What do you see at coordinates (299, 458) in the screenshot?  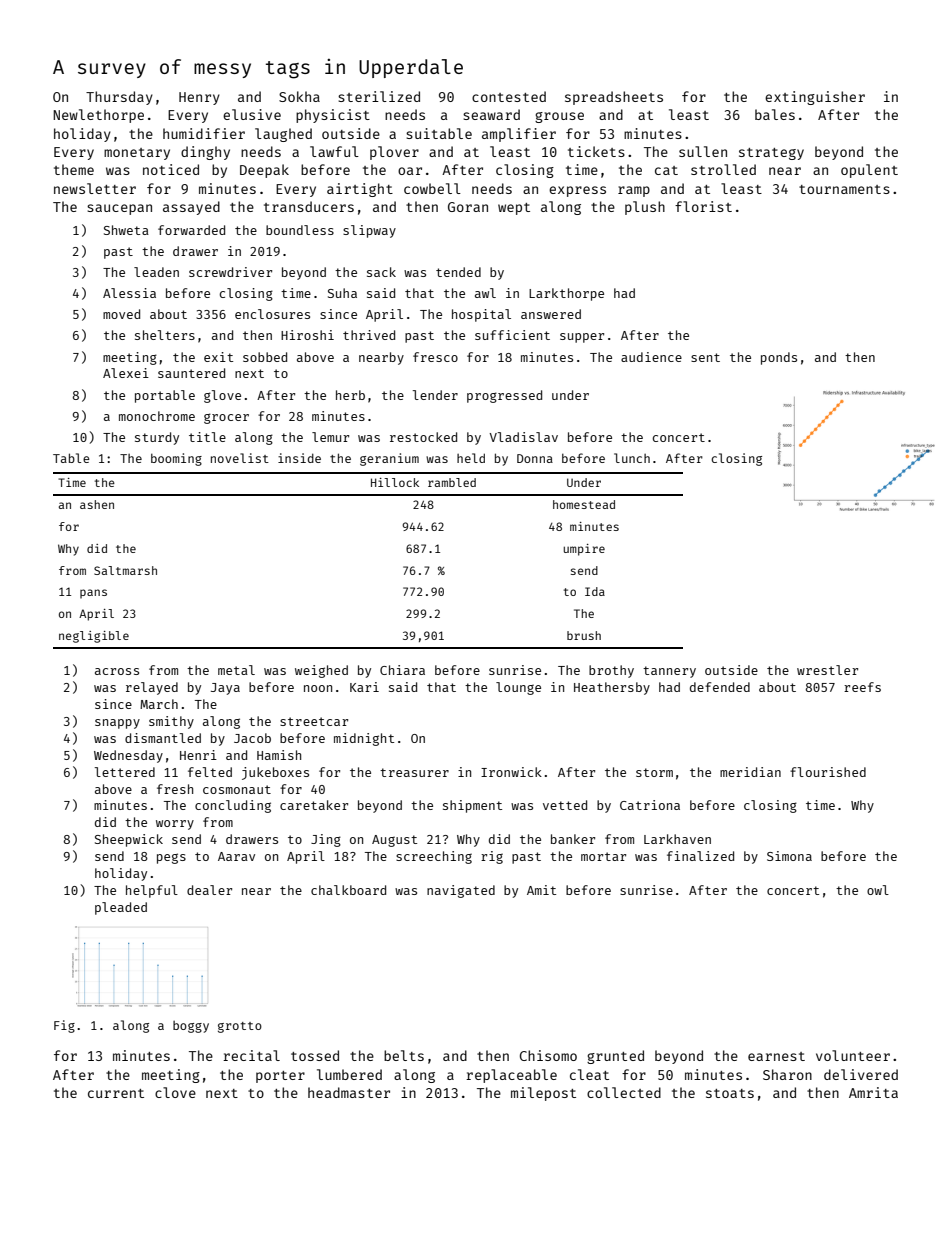 I see `inside` at bounding box center [299, 458].
